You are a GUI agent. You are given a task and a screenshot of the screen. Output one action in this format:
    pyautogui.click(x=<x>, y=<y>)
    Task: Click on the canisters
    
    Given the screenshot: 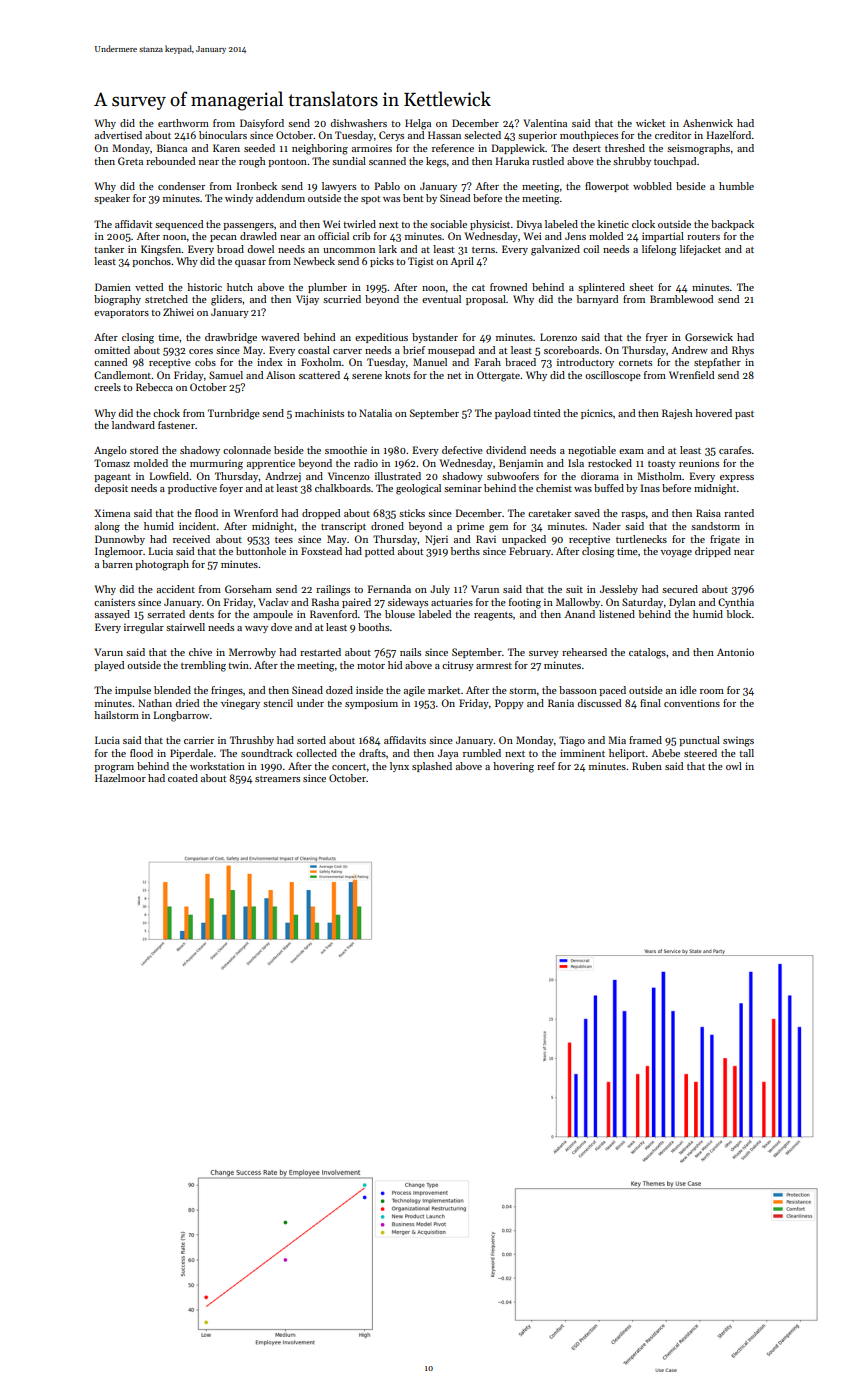 What is the action you would take?
    pyautogui.click(x=114, y=602)
